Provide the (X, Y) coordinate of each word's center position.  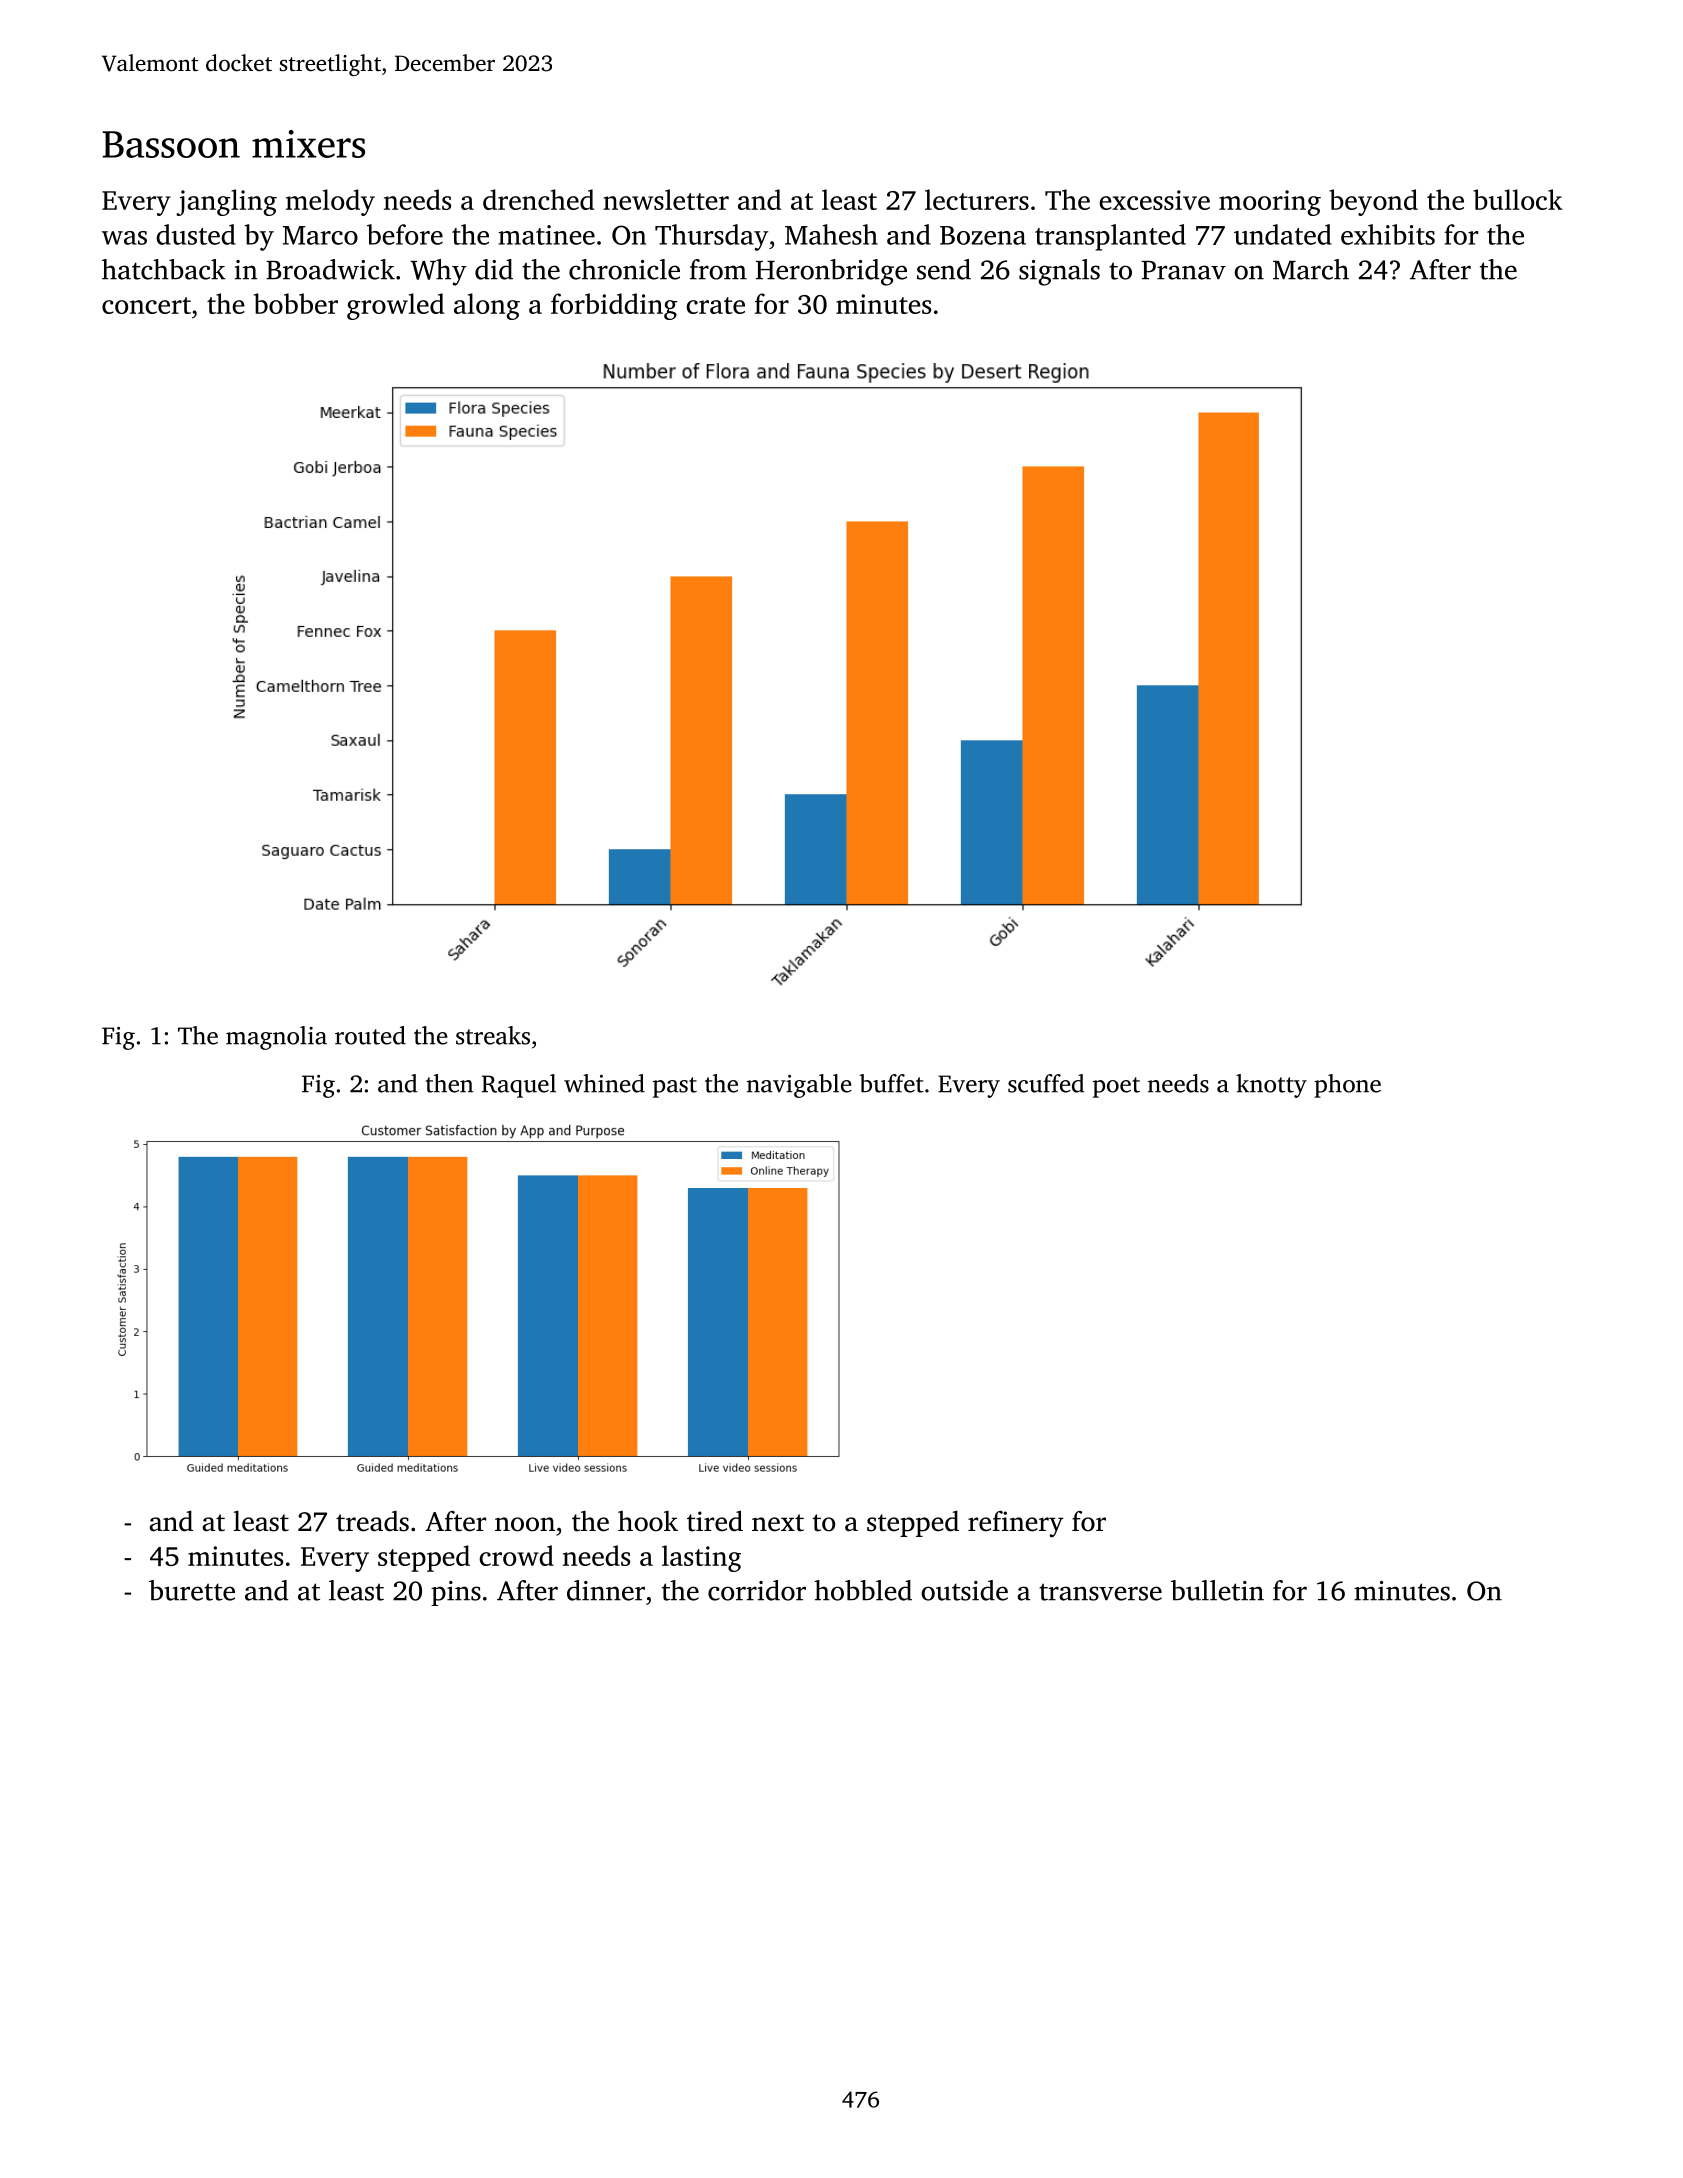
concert (146, 305)
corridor (757, 1590)
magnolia (276, 1038)
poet (1116, 1087)
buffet (891, 1083)
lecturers (977, 199)
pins (456, 1593)
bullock (1518, 199)
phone (1347, 1086)
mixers (308, 144)
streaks (493, 1035)
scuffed (1046, 1083)
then (449, 1083)
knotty (1271, 1086)
